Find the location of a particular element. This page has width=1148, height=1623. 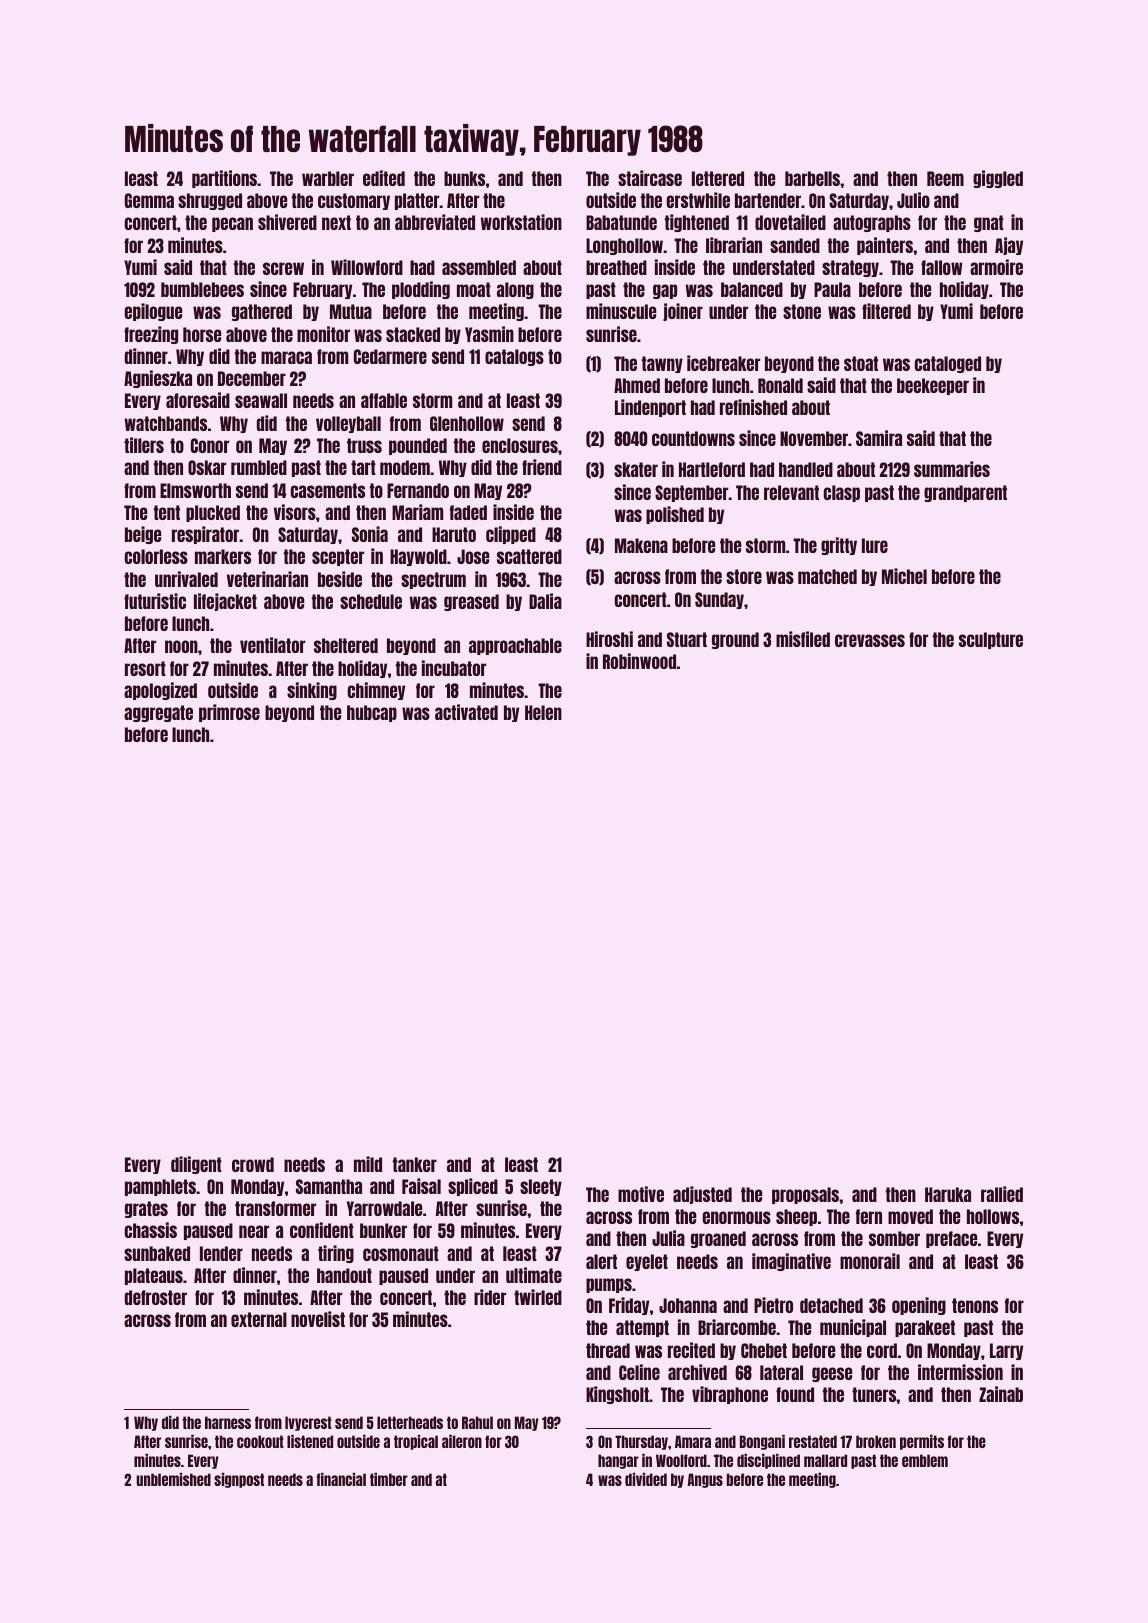

bunks is located at coordinates (464, 178).
